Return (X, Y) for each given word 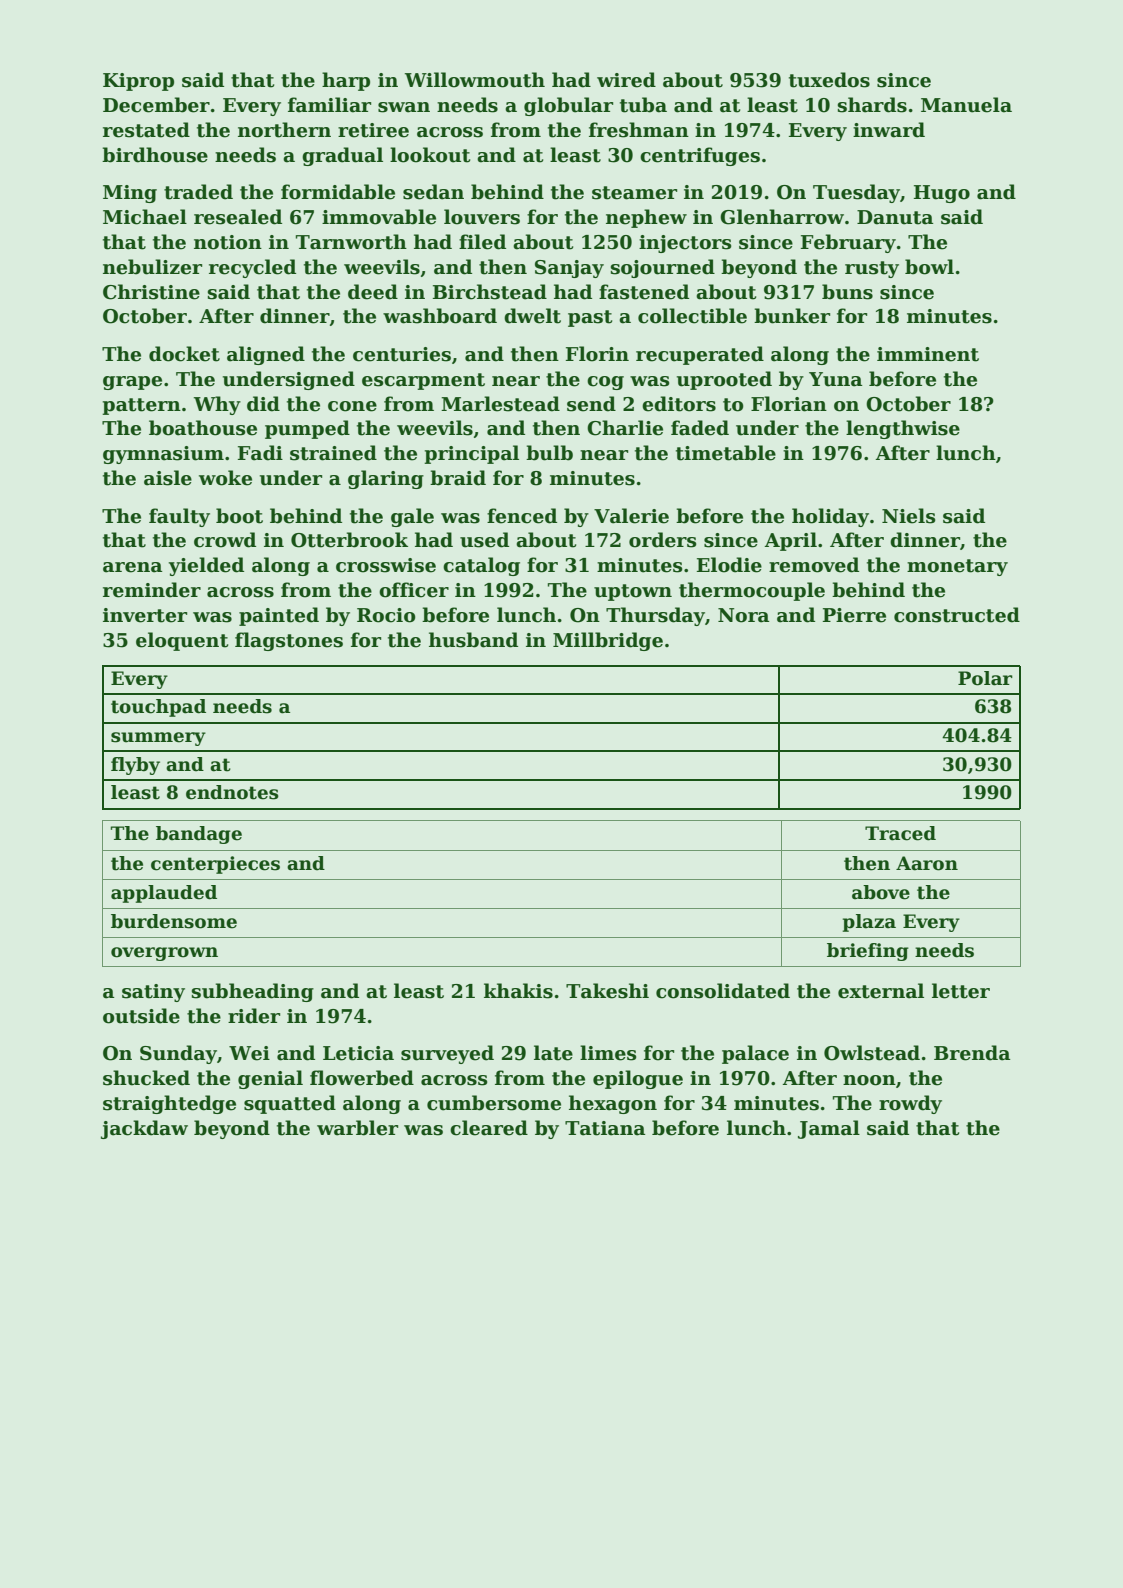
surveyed (447, 1054)
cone (352, 406)
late (553, 1053)
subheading (253, 992)
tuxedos (829, 80)
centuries (402, 354)
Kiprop (138, 82)
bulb (549, 453)
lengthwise (903, 429)
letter (961, 991)
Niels (908, 516)
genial (270, 1079)
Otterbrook (349, 540)
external (881, 991)
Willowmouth (475, 80)
